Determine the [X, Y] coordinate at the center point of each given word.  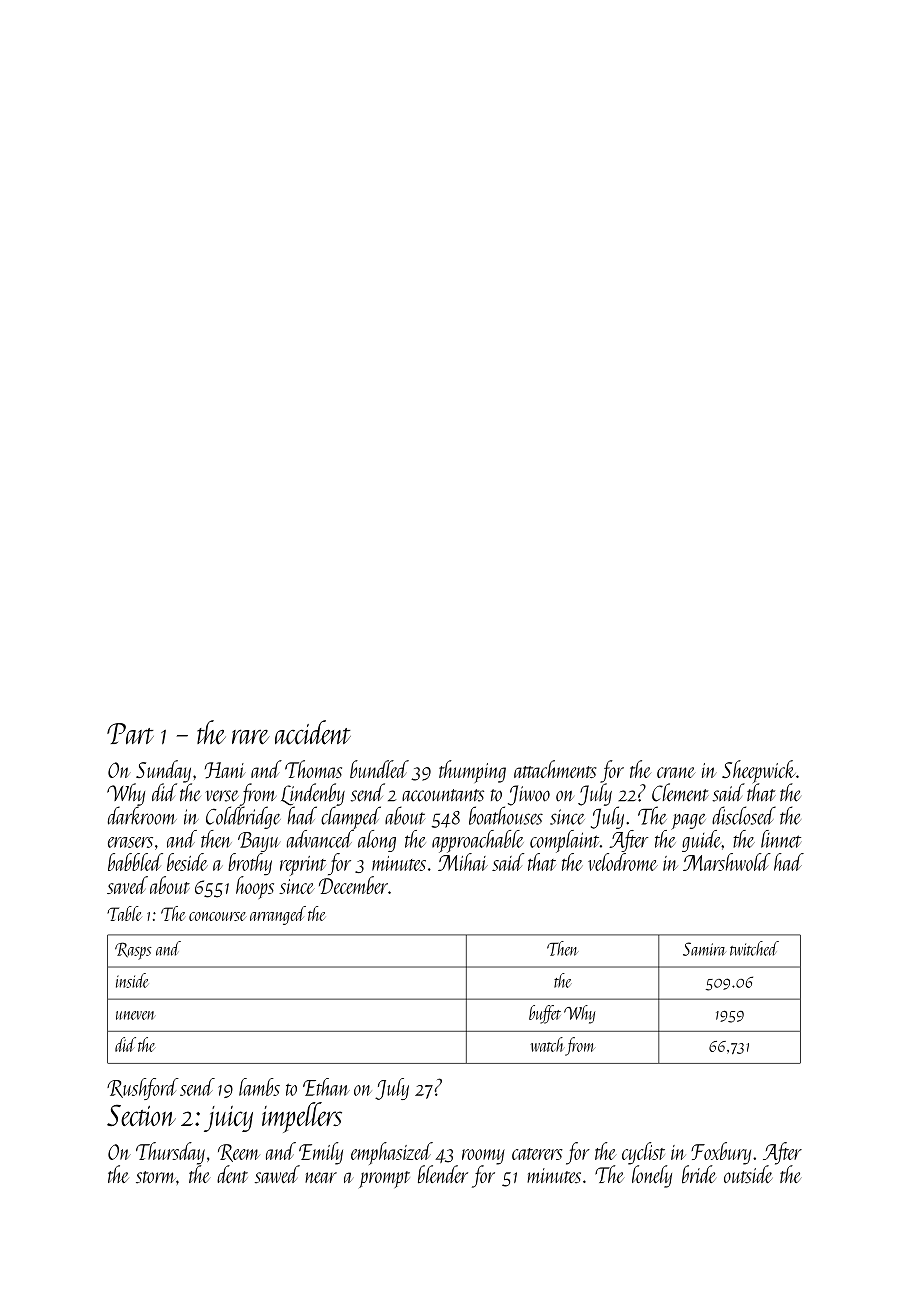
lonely [652, 1176]
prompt [384, 1179]
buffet [545, 1014]
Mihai [463, 862]
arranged [278, 915]
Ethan [326, 1087]
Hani [225, 770]
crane [676, 772]
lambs [259, 1087]
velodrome [623, 862]
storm [156, 1177]
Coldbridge [243, 817]
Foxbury [721, 1153]
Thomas [313, 769]
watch [547, 1044]
